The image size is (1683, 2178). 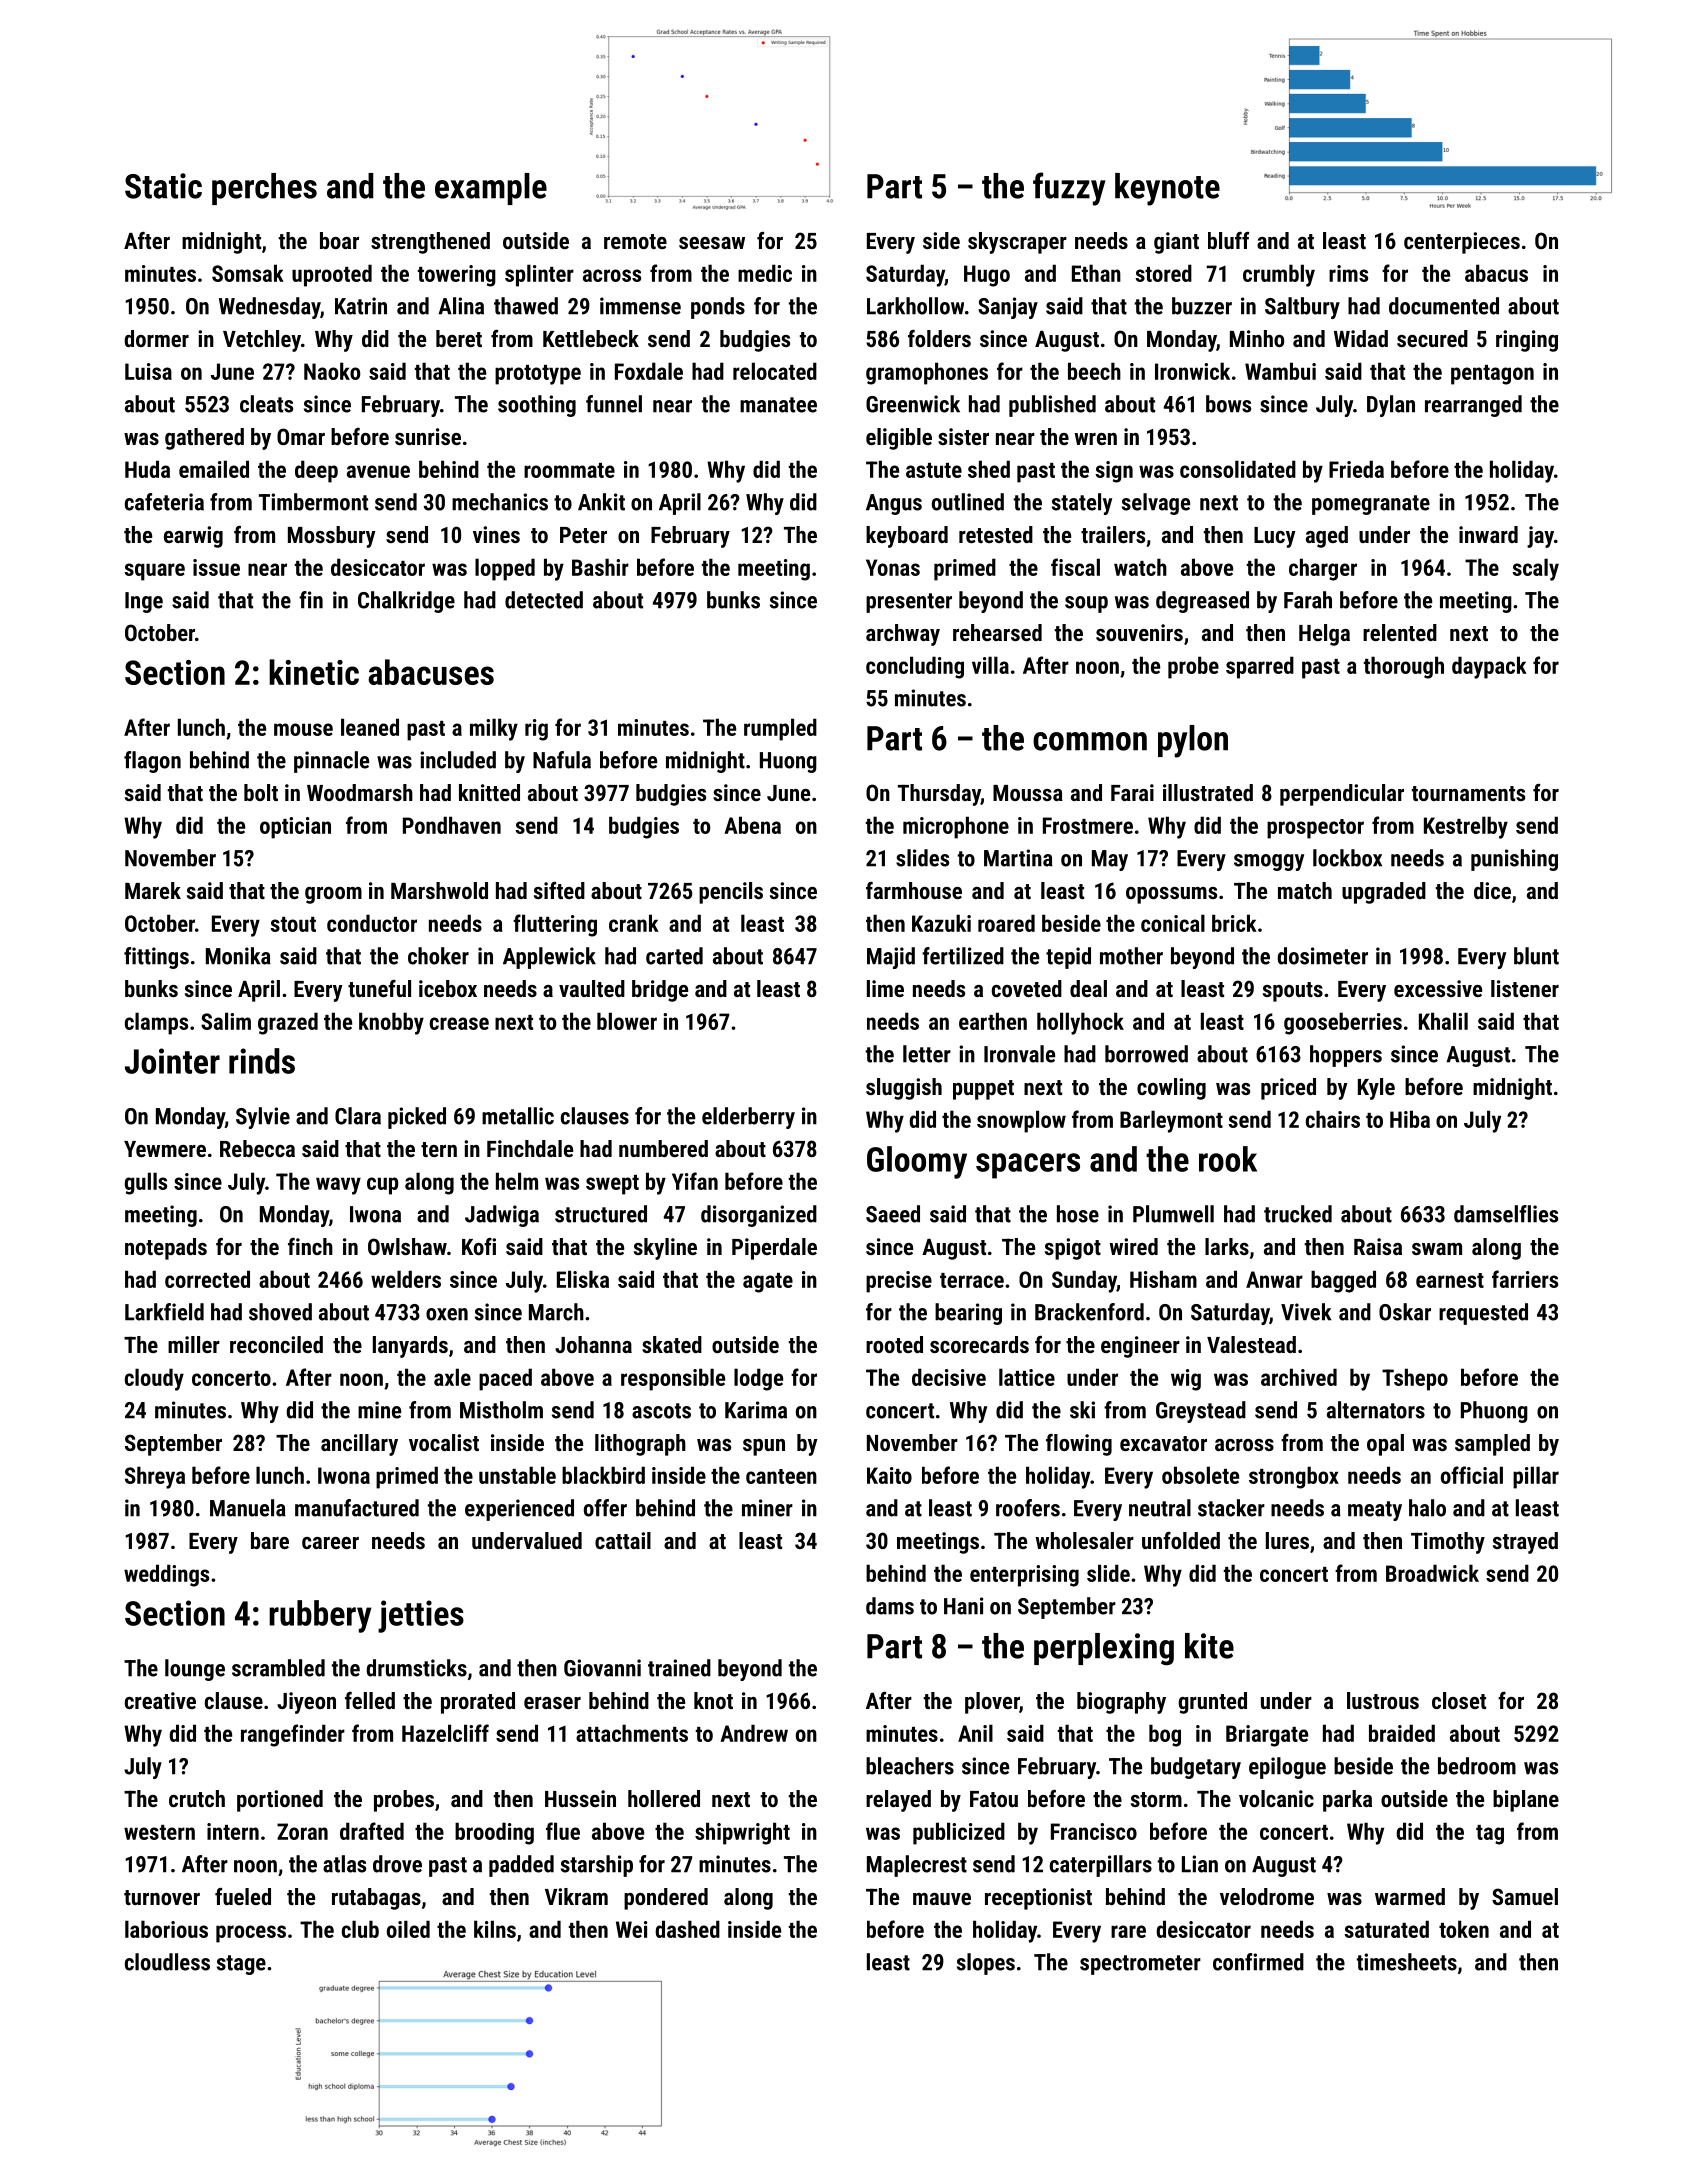 What do you see at coordinates (163, 186) in the document?
I see `Static` at bounding box center [163, 186].
